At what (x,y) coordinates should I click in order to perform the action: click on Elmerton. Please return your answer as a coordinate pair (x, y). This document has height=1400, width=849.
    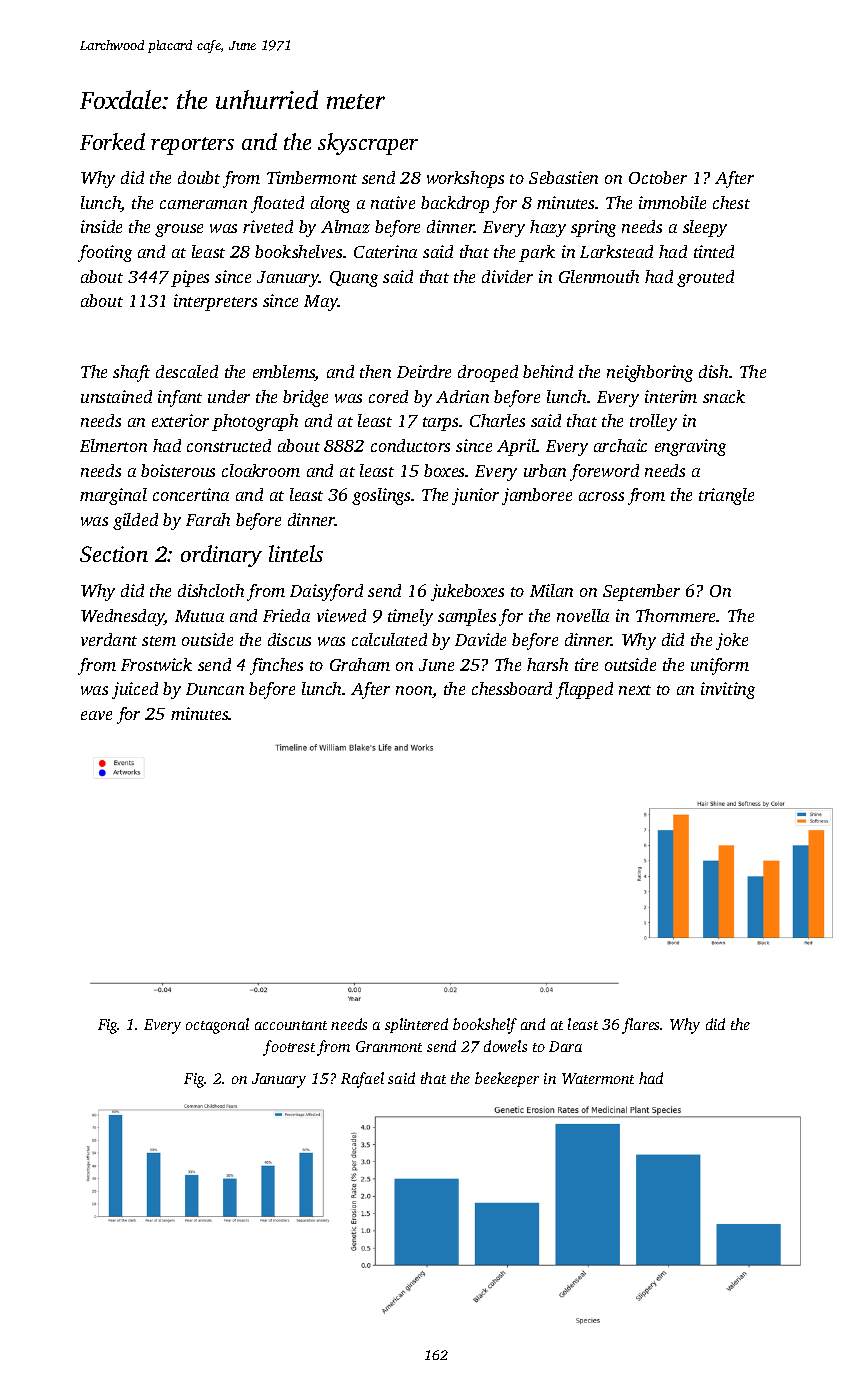
    Looking at the image, I should click on (113, 445).
